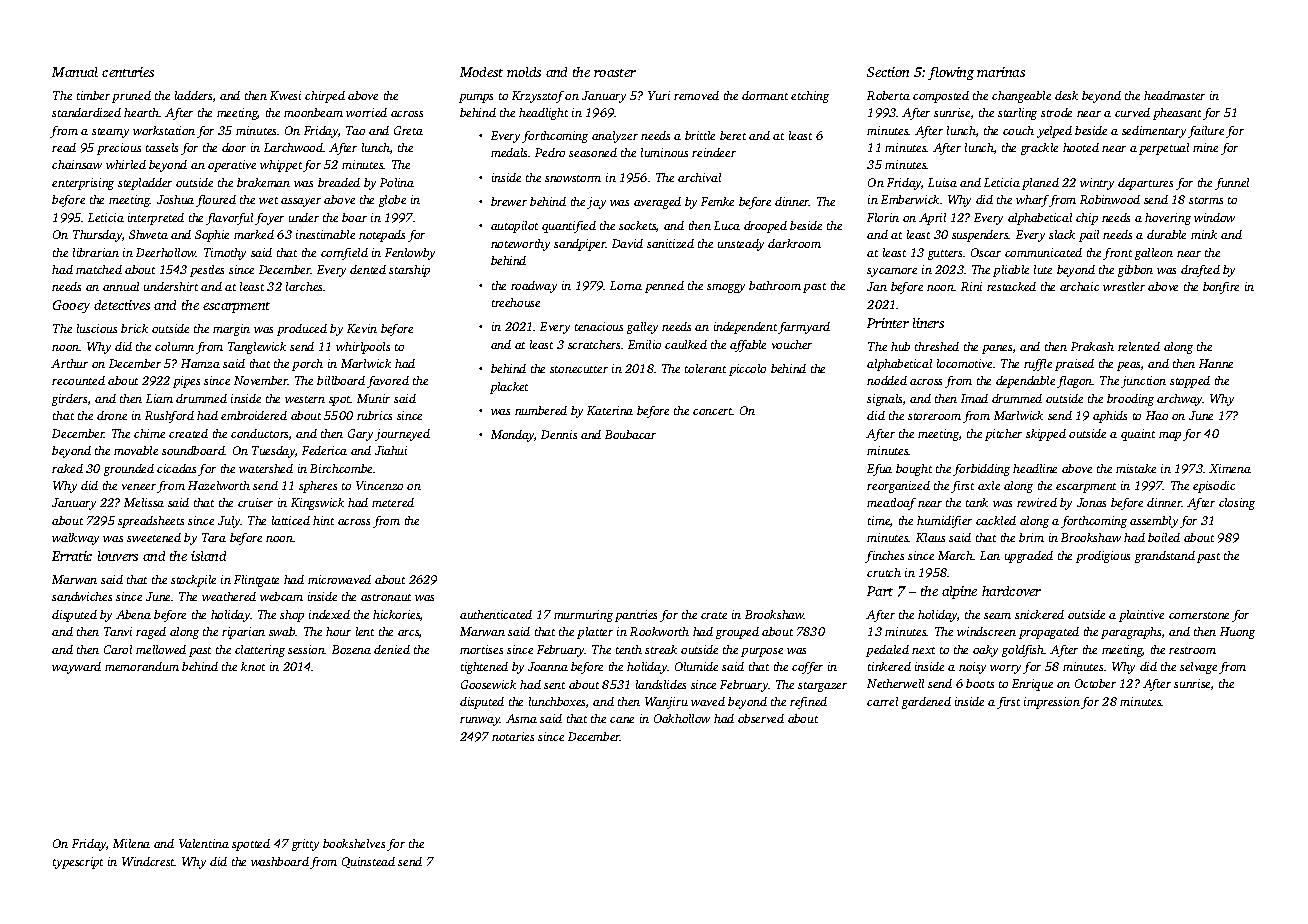 This screenshot has width=1308, height=924. I want to click on typescript, so click(78, 863).
